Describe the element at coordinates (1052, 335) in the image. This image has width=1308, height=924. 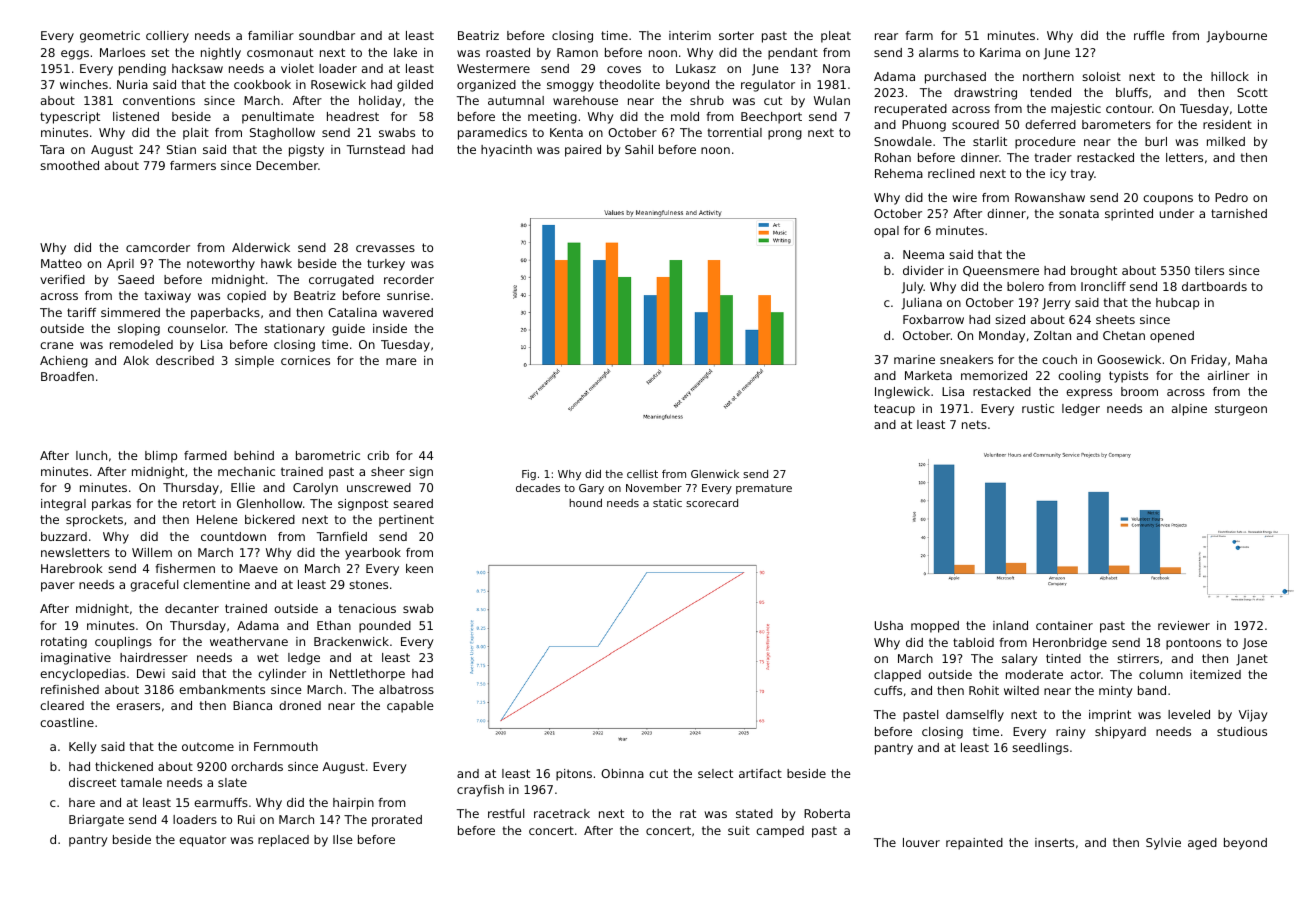
I see `Zoltan` at that location.
